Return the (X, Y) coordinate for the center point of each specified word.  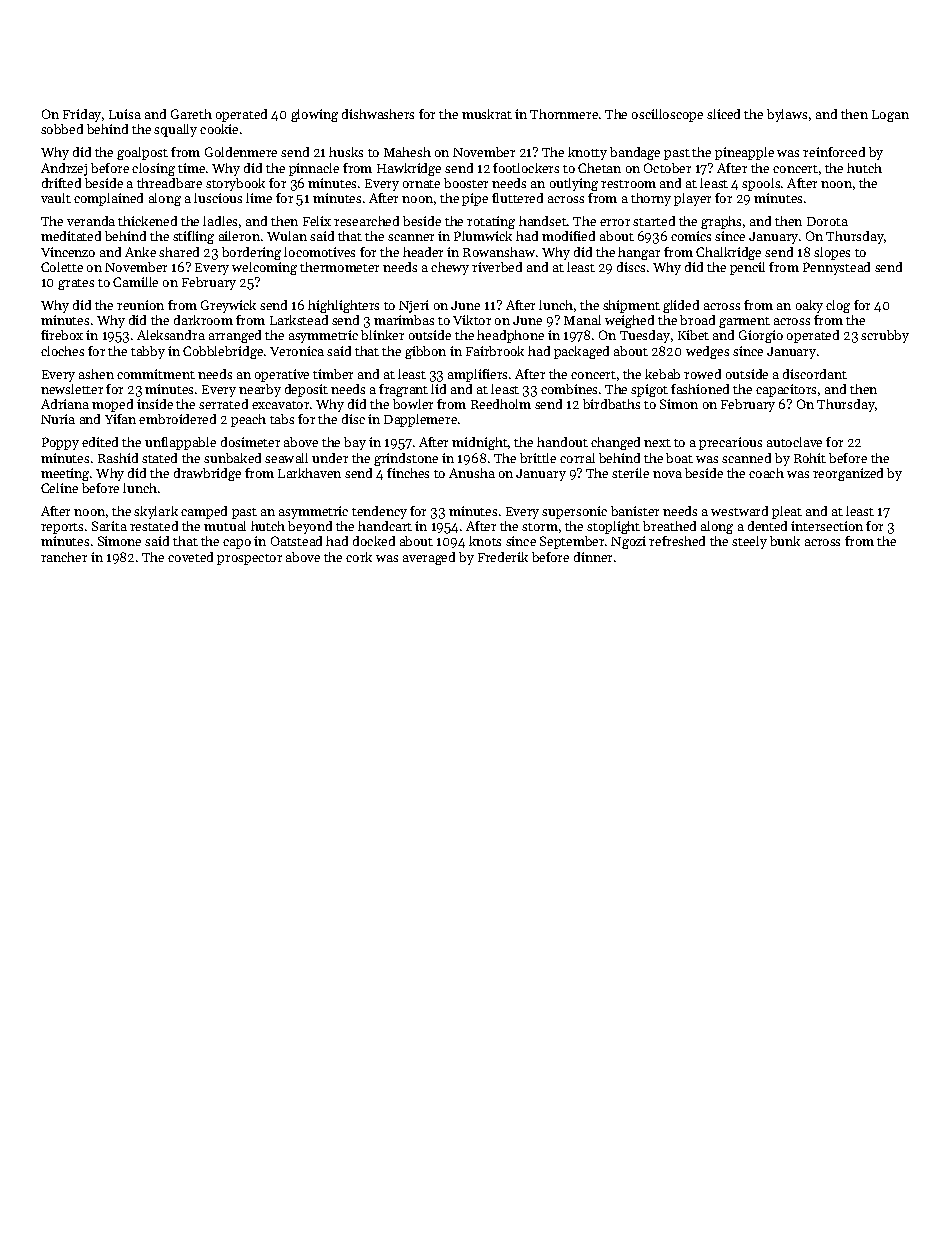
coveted (190, 557)
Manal (582, 320)
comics (691, 236)
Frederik (503, 557)
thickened (147, 221)
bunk (785, 541)
